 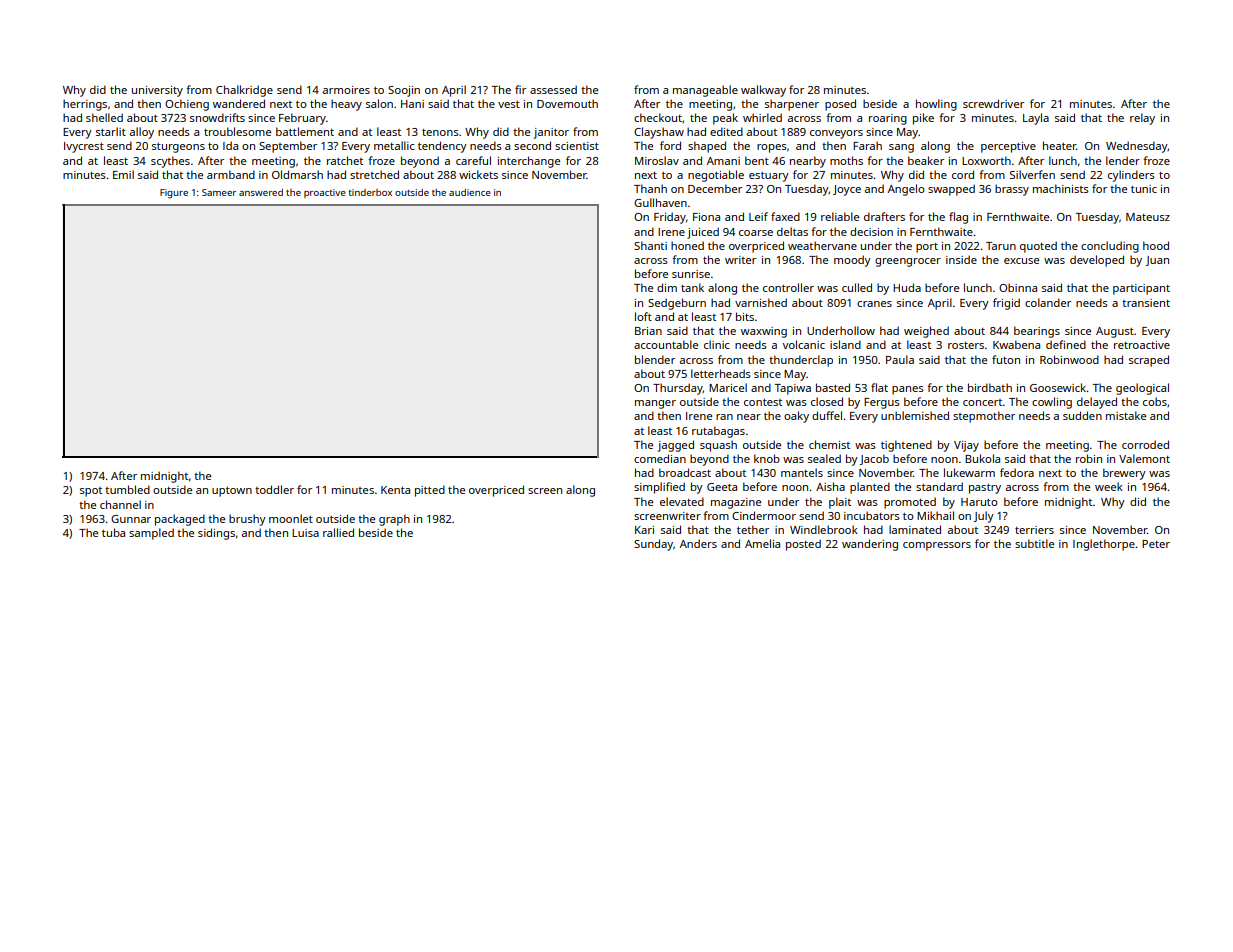 What do you see at coordinates (325, 193) in the page?
I see `proactive` at bounding box center [325, 193].
